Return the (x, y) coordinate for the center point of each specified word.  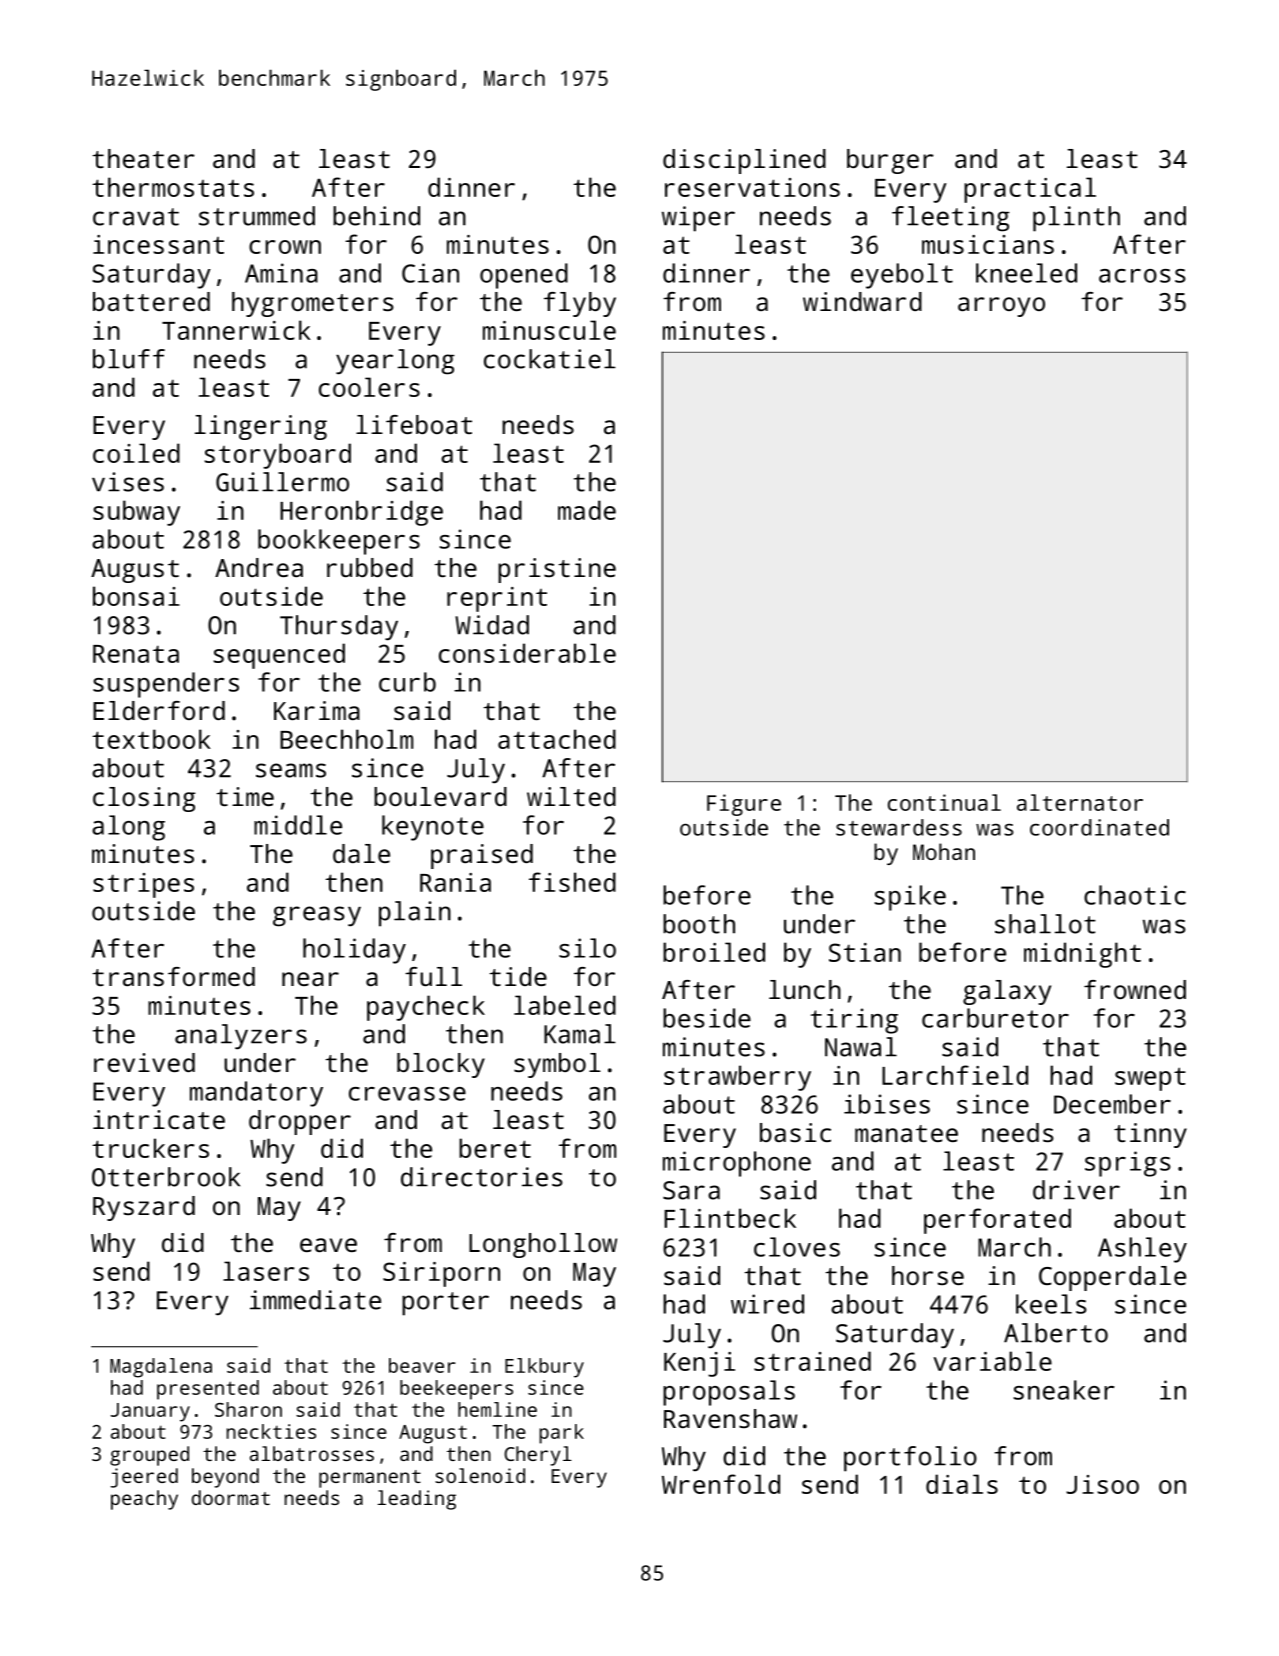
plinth (1076, 219)
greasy (317, 916)
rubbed (370, 567)
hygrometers (313, 304)
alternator (1080, 802)
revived (144, 1062)
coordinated (1099, 827)
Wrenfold (721, 1484)
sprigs (1128, 1164)
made (587, 510)
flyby (580, 304)
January (150, 1412)
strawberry (737, 1078)
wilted (571, 796)
